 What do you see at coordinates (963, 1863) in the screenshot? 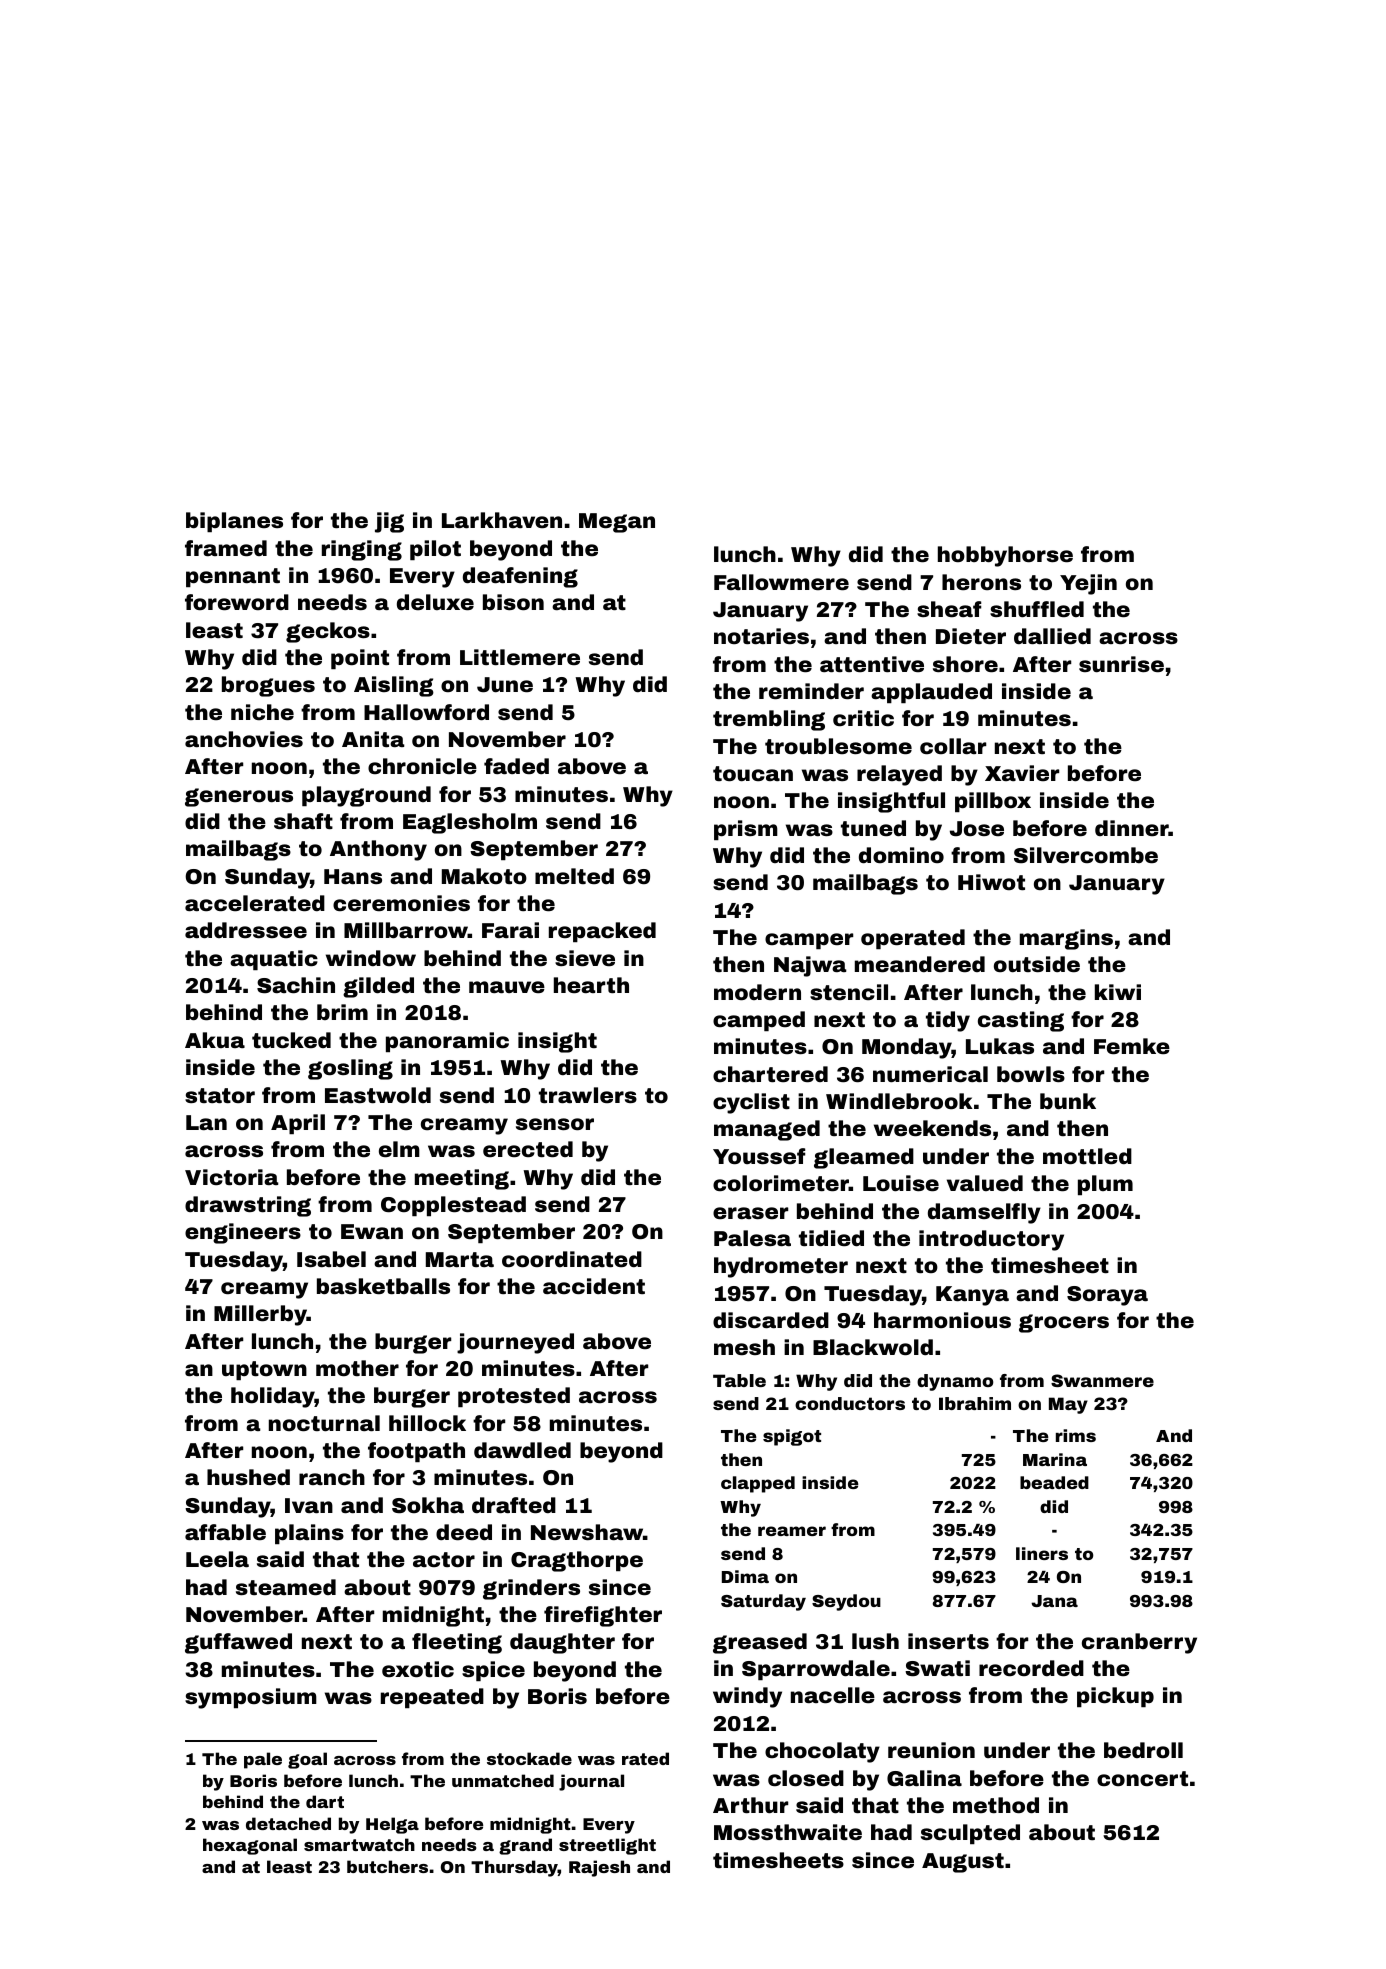
I see `August` at bounding box center [963, 1863].
